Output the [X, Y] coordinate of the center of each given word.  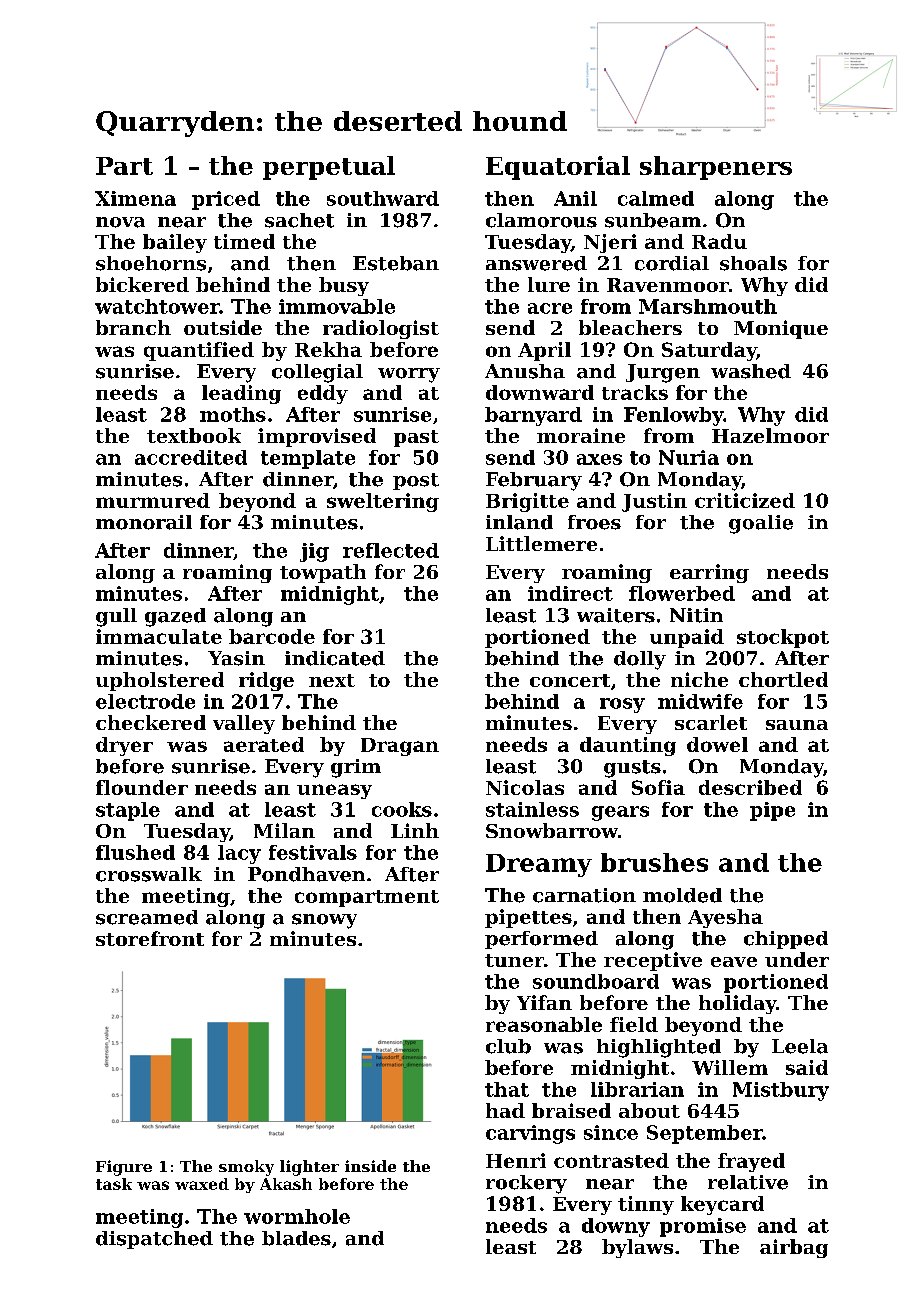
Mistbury [781, 1091]
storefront [150, 938]
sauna [797, 725]
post [416, 481]
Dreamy [539, 865]
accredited [191, 457]
